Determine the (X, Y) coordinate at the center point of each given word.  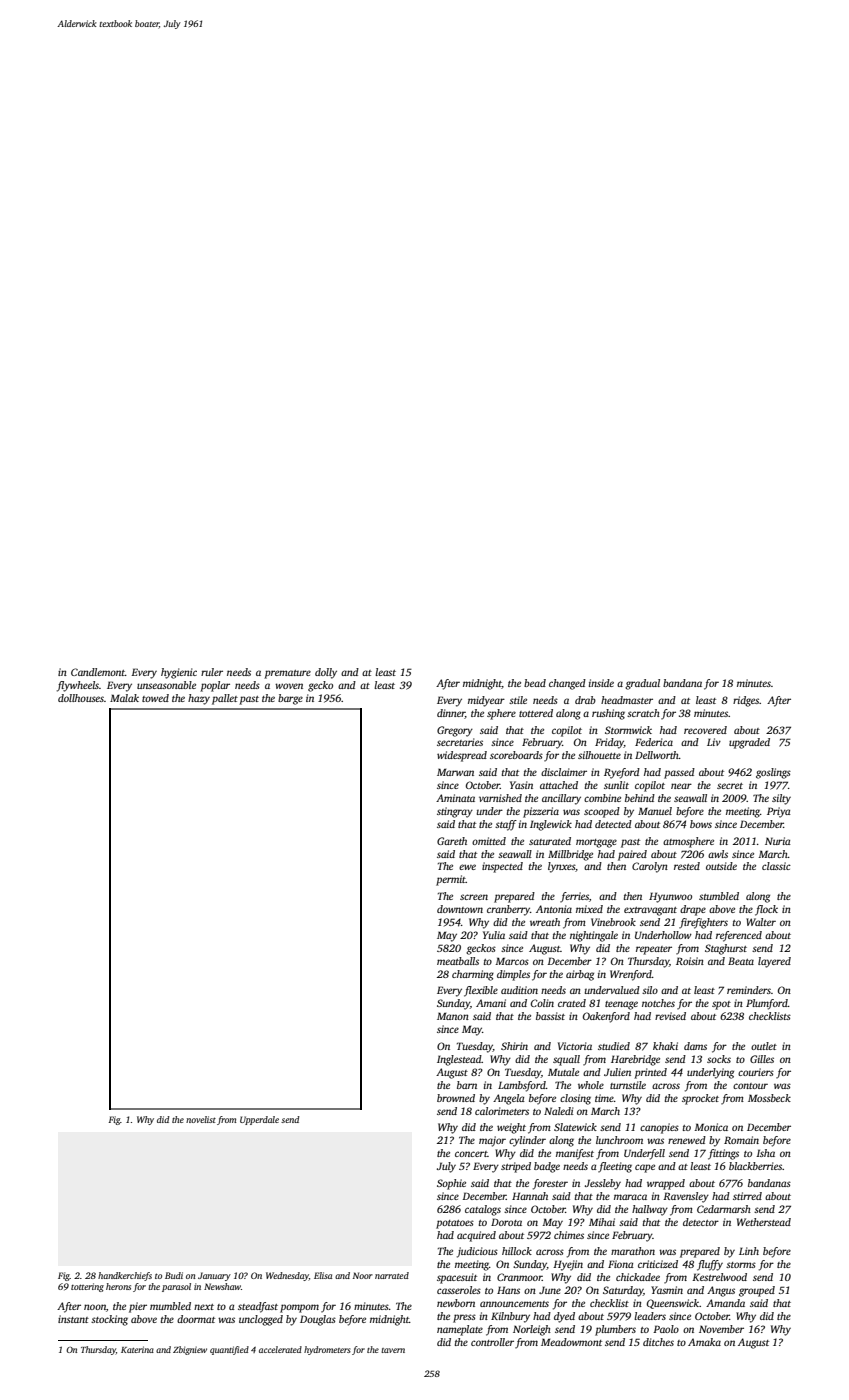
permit (451, 880)
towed (155, 698)
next (204, 1307)
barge (290, 699)
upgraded (749, 743)
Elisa (323, 1275)
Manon (453, 1016)
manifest (575, 1154)
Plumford (767, 1004)
